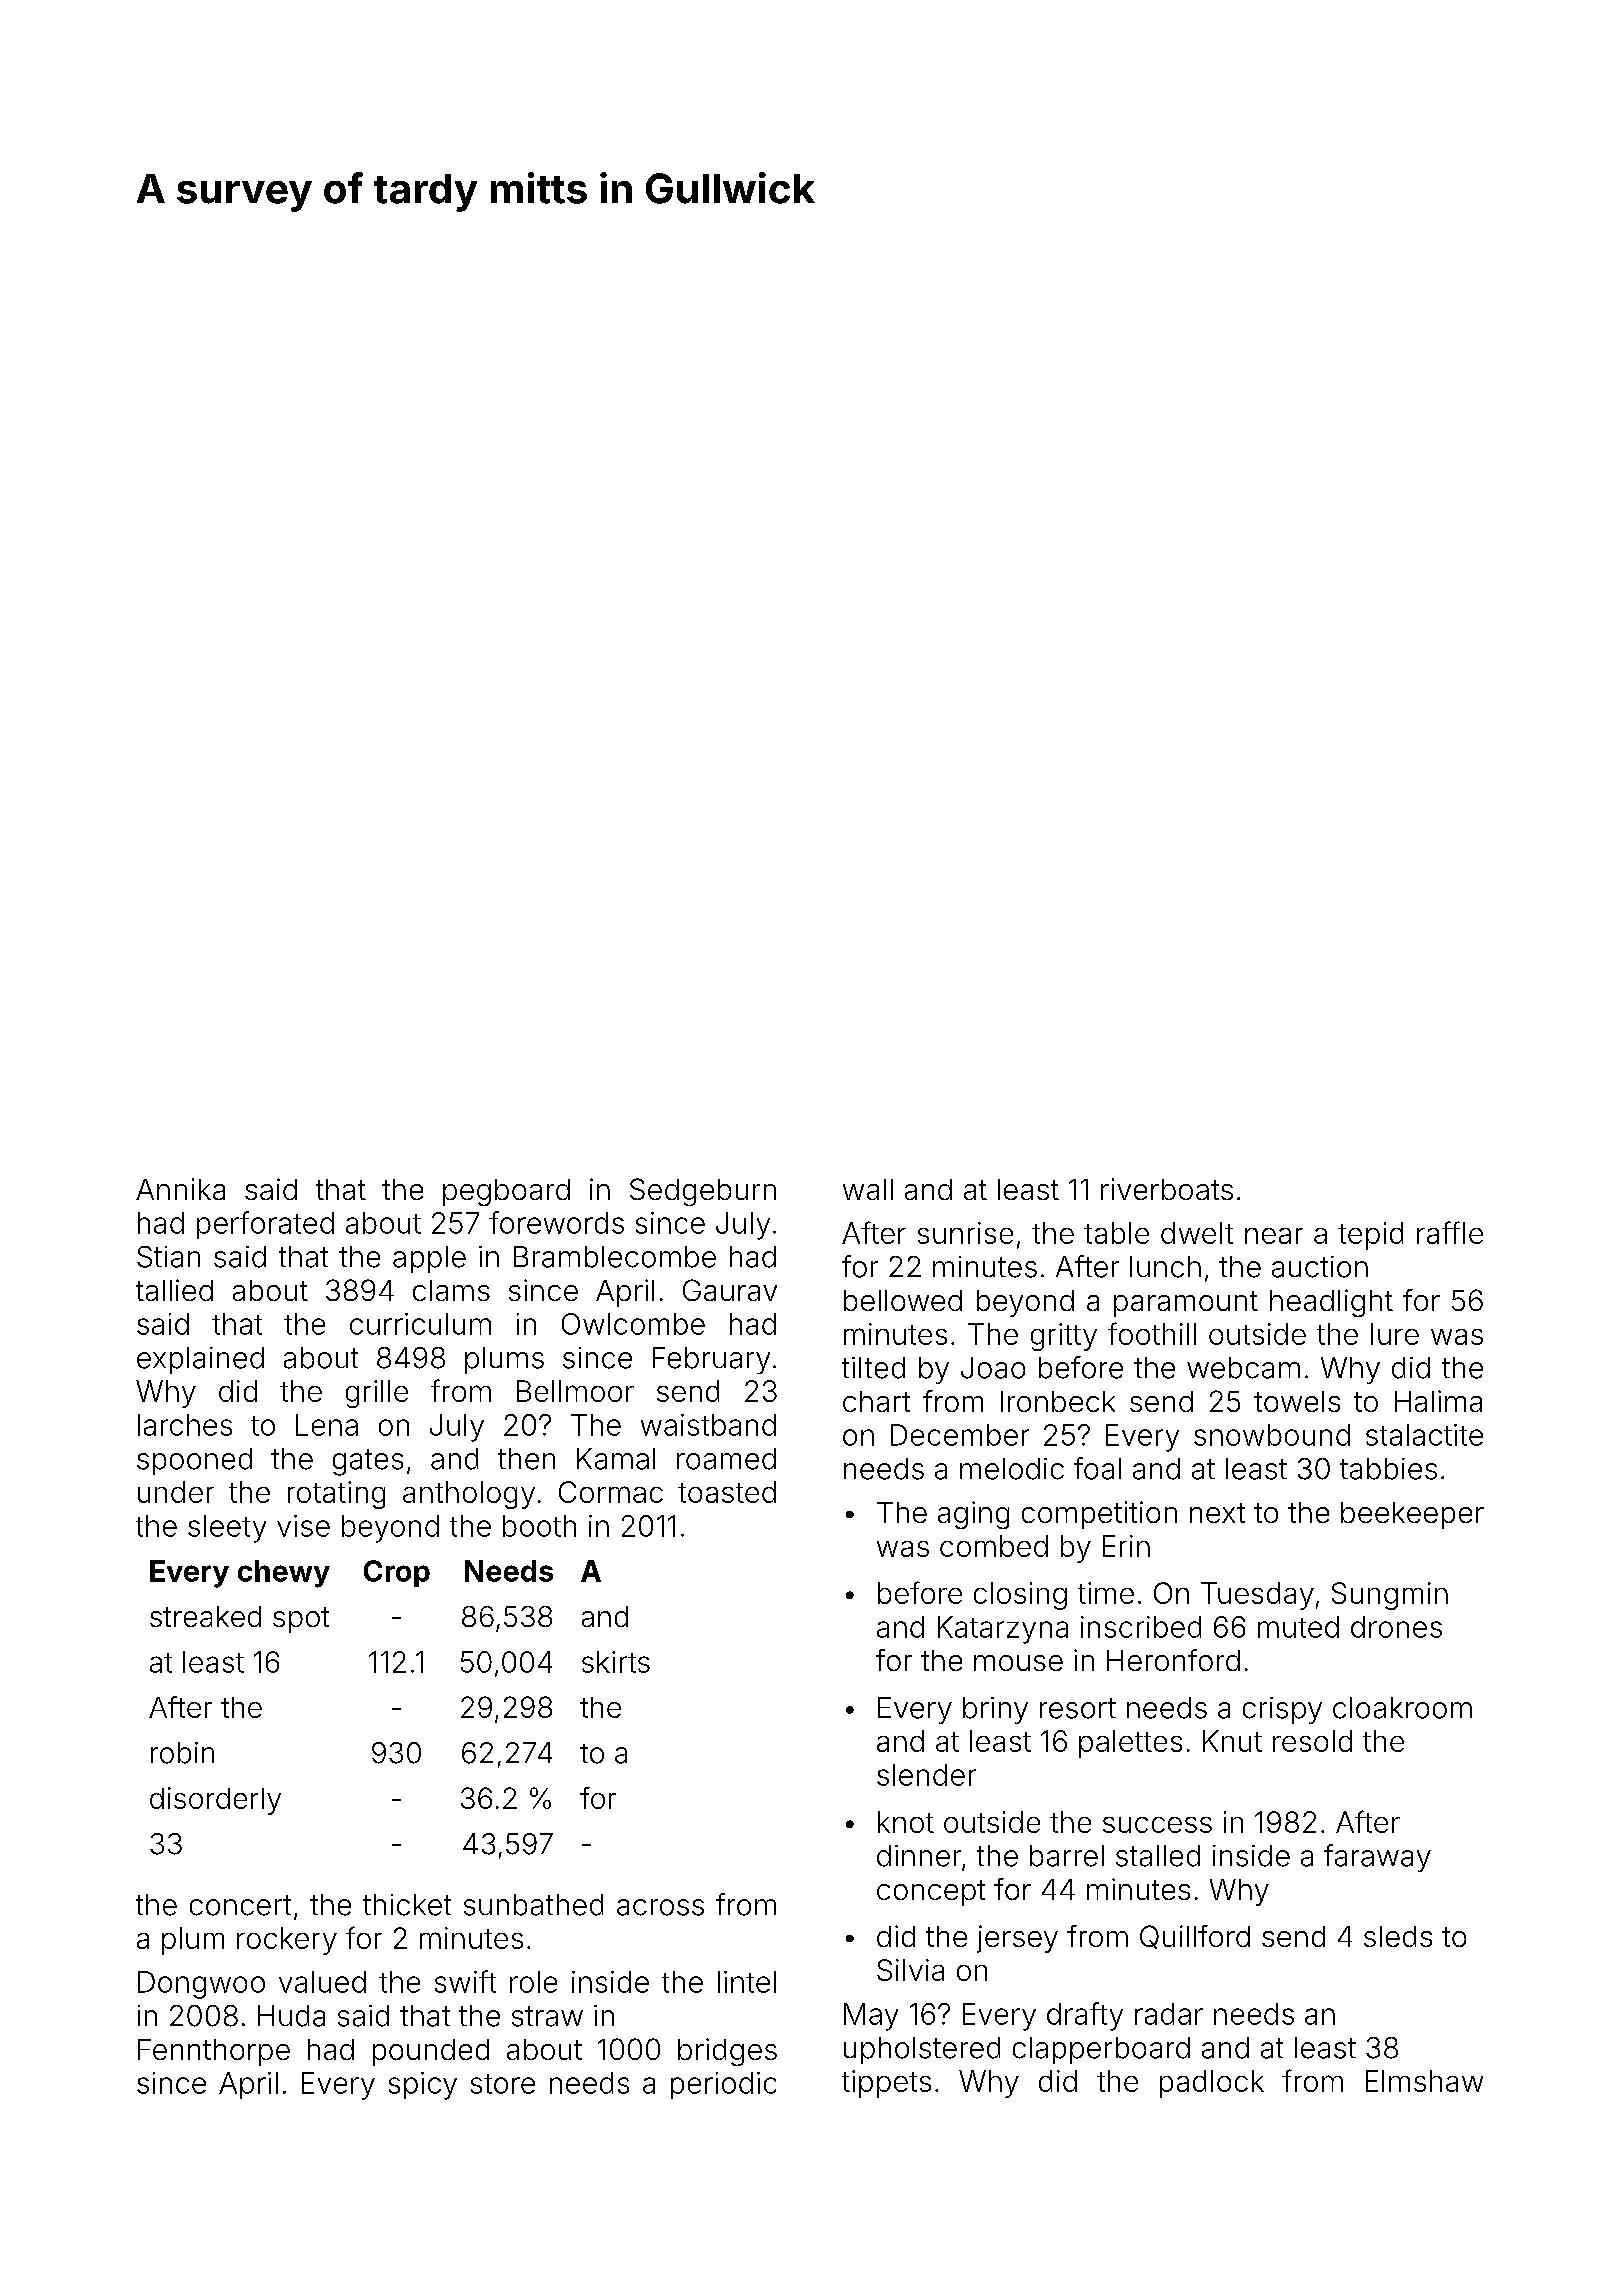 The width and height of the screenshot is (1620, 2292). What do you see at coordinates (708, 1425) in the screenshot?
I see `waistband` at bounding box center [708, 1425].
